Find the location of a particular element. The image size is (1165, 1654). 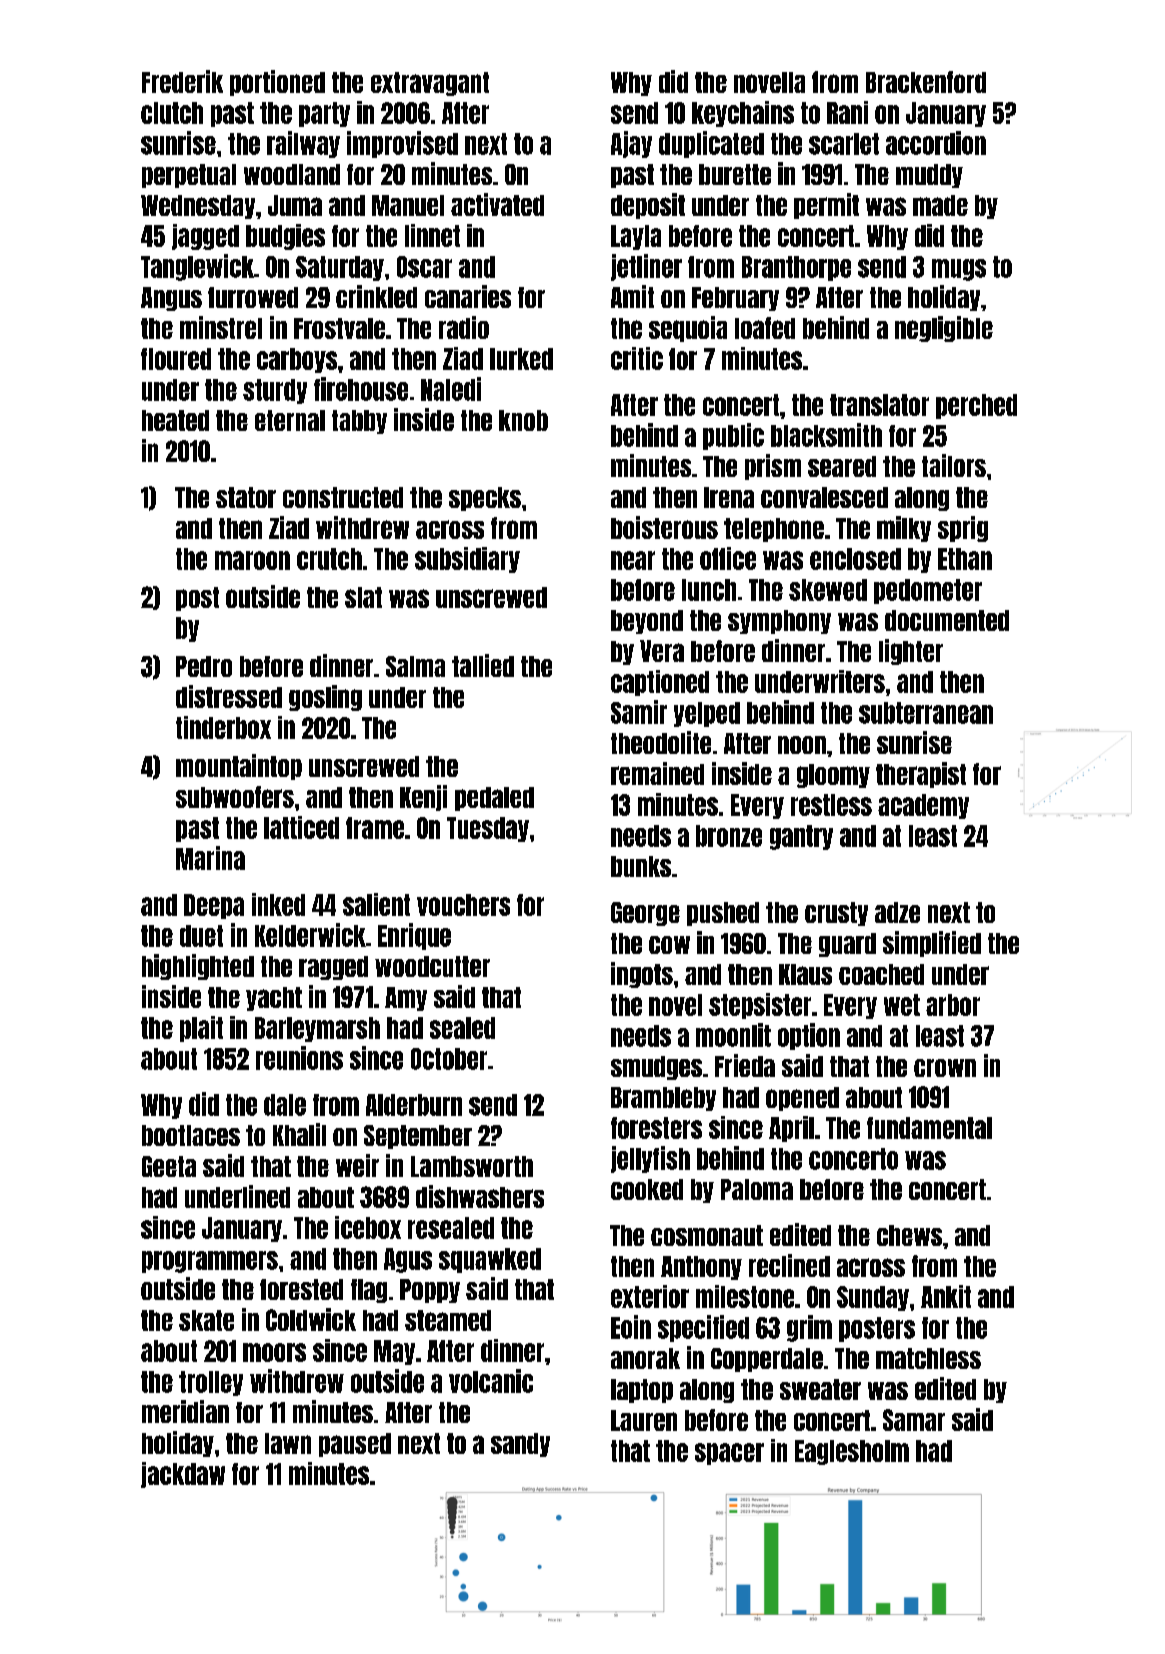

icebox is located at coordinates (368, 1227).
